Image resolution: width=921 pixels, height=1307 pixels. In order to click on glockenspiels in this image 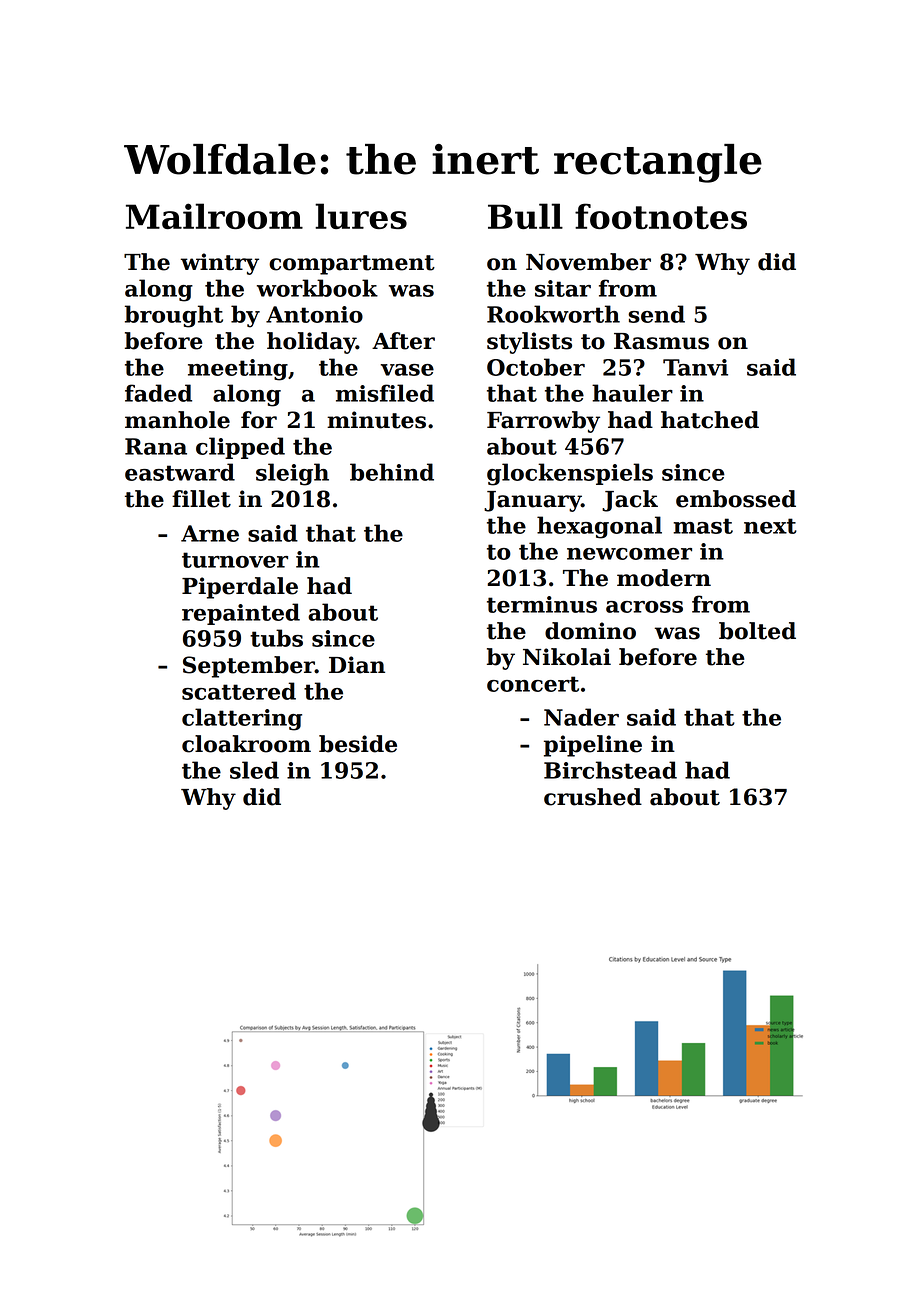, I will do `click(570, 474)`.
